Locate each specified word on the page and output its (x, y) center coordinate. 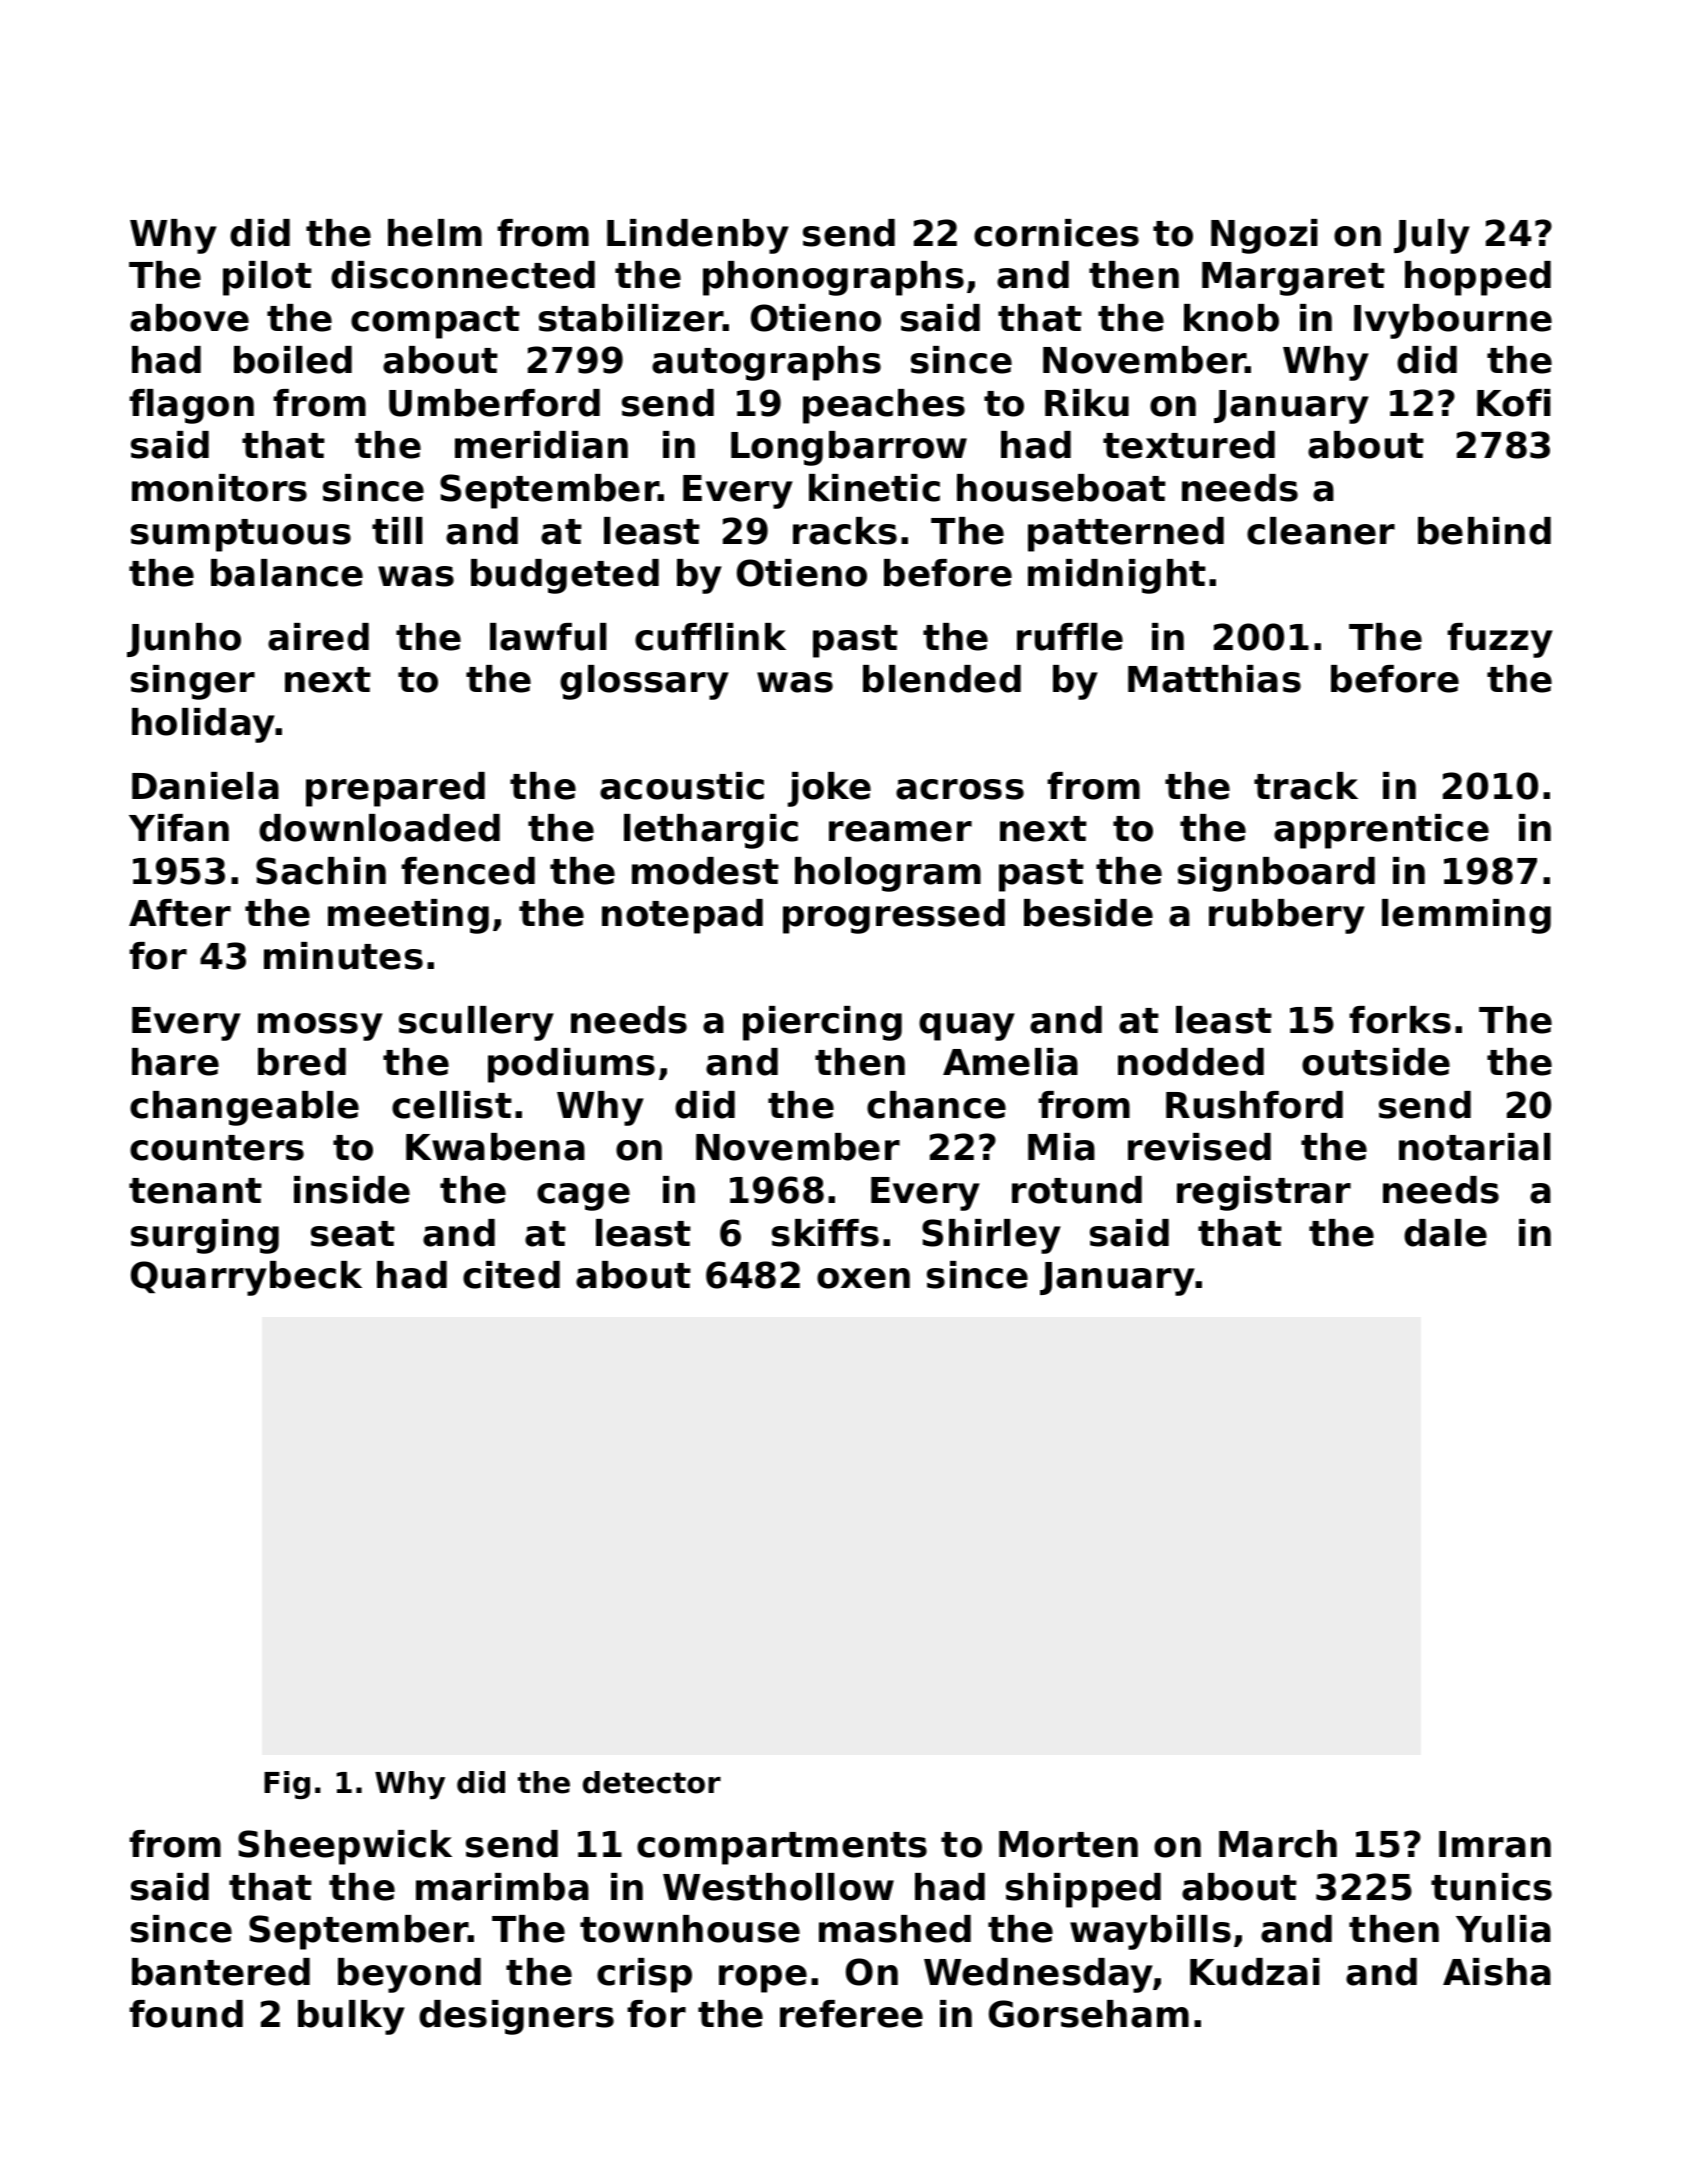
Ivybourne (1453, 321)
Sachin (321, 871)
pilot (267, 278)
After (180, 913)
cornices (1056, 233)
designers (516, 2017)
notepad (682, 916)
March (1278, 1844)
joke (829, 789)
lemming (1466, 916)
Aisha (1497, 1972)
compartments (782, 1848)
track (1306, 786)
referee (851, 2014)
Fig (287, 1785)
